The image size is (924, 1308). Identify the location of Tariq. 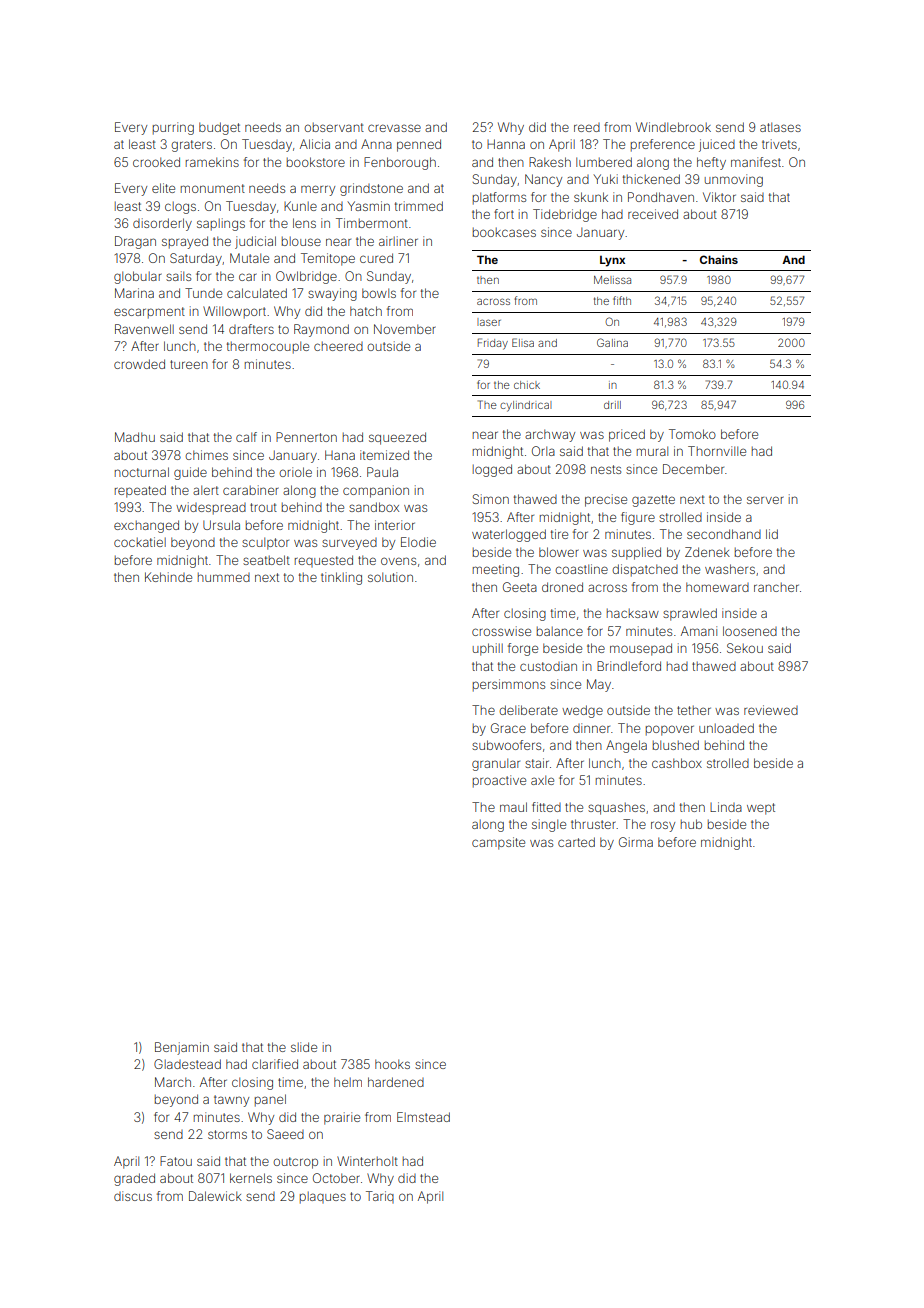
(380, 1197).
